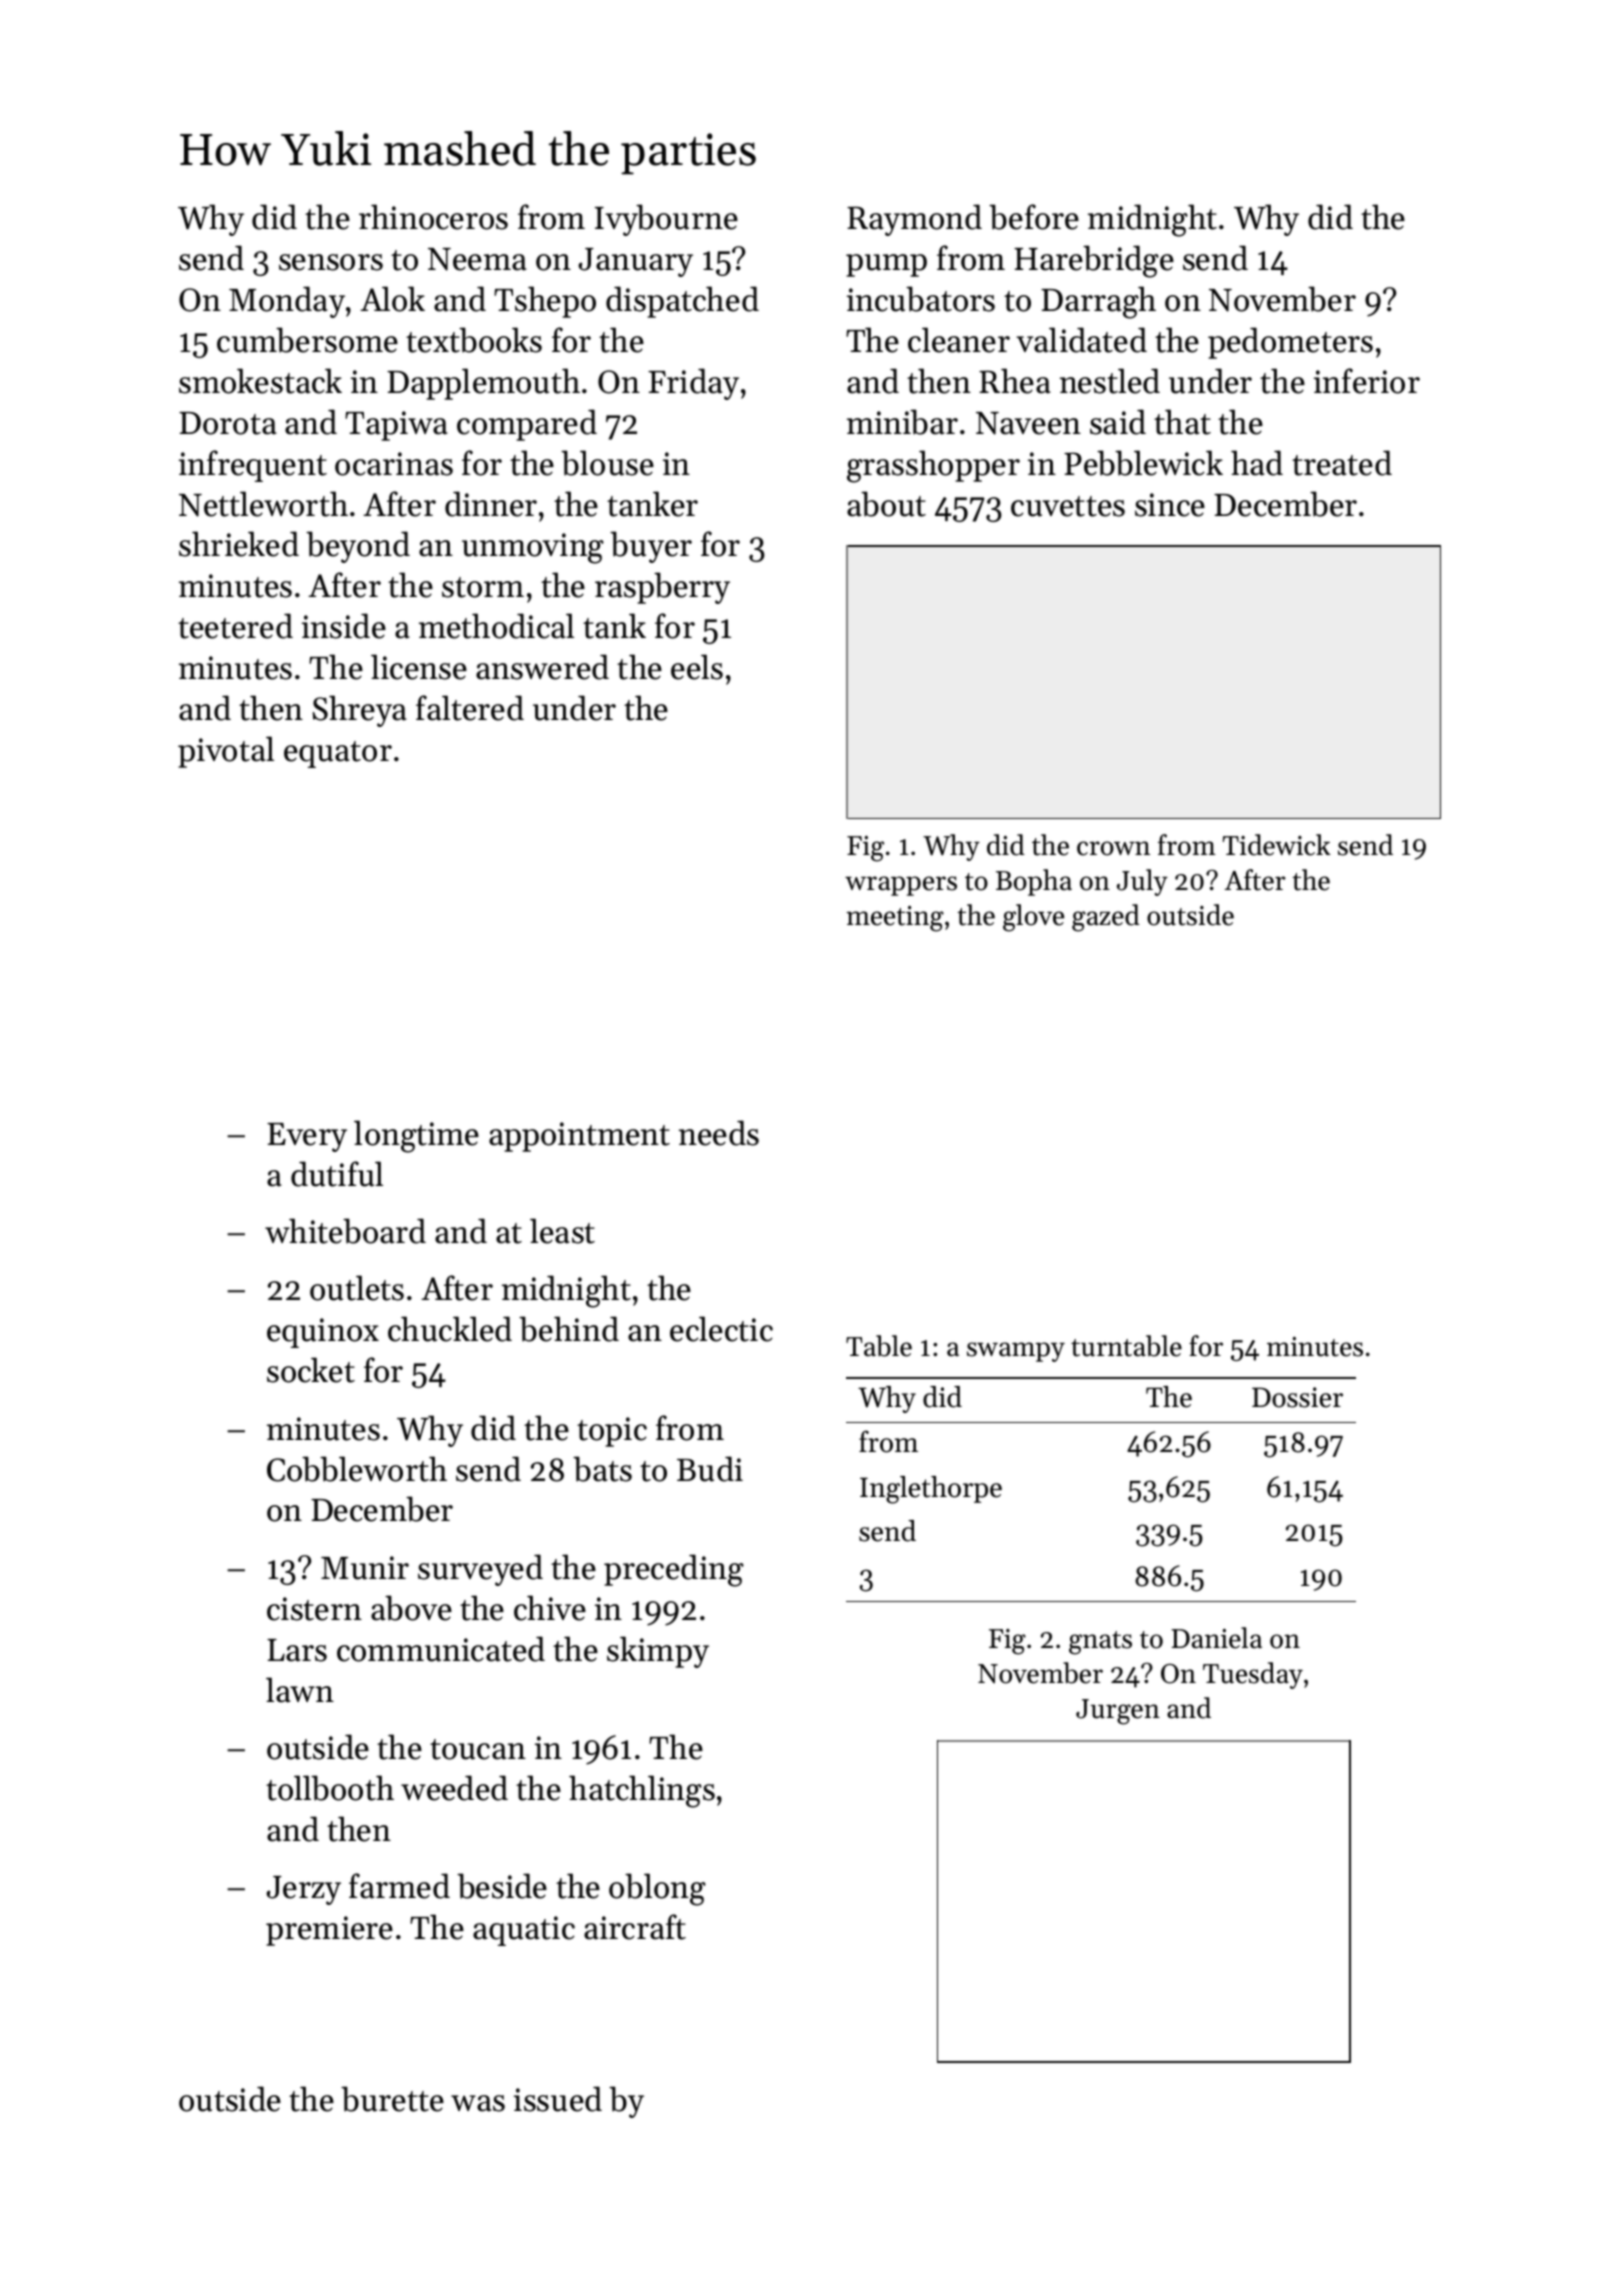 The height and width of the document is (2292, 1620). Describe the element at coordinates (697, 667) in the document. I see `eels` at that location.
